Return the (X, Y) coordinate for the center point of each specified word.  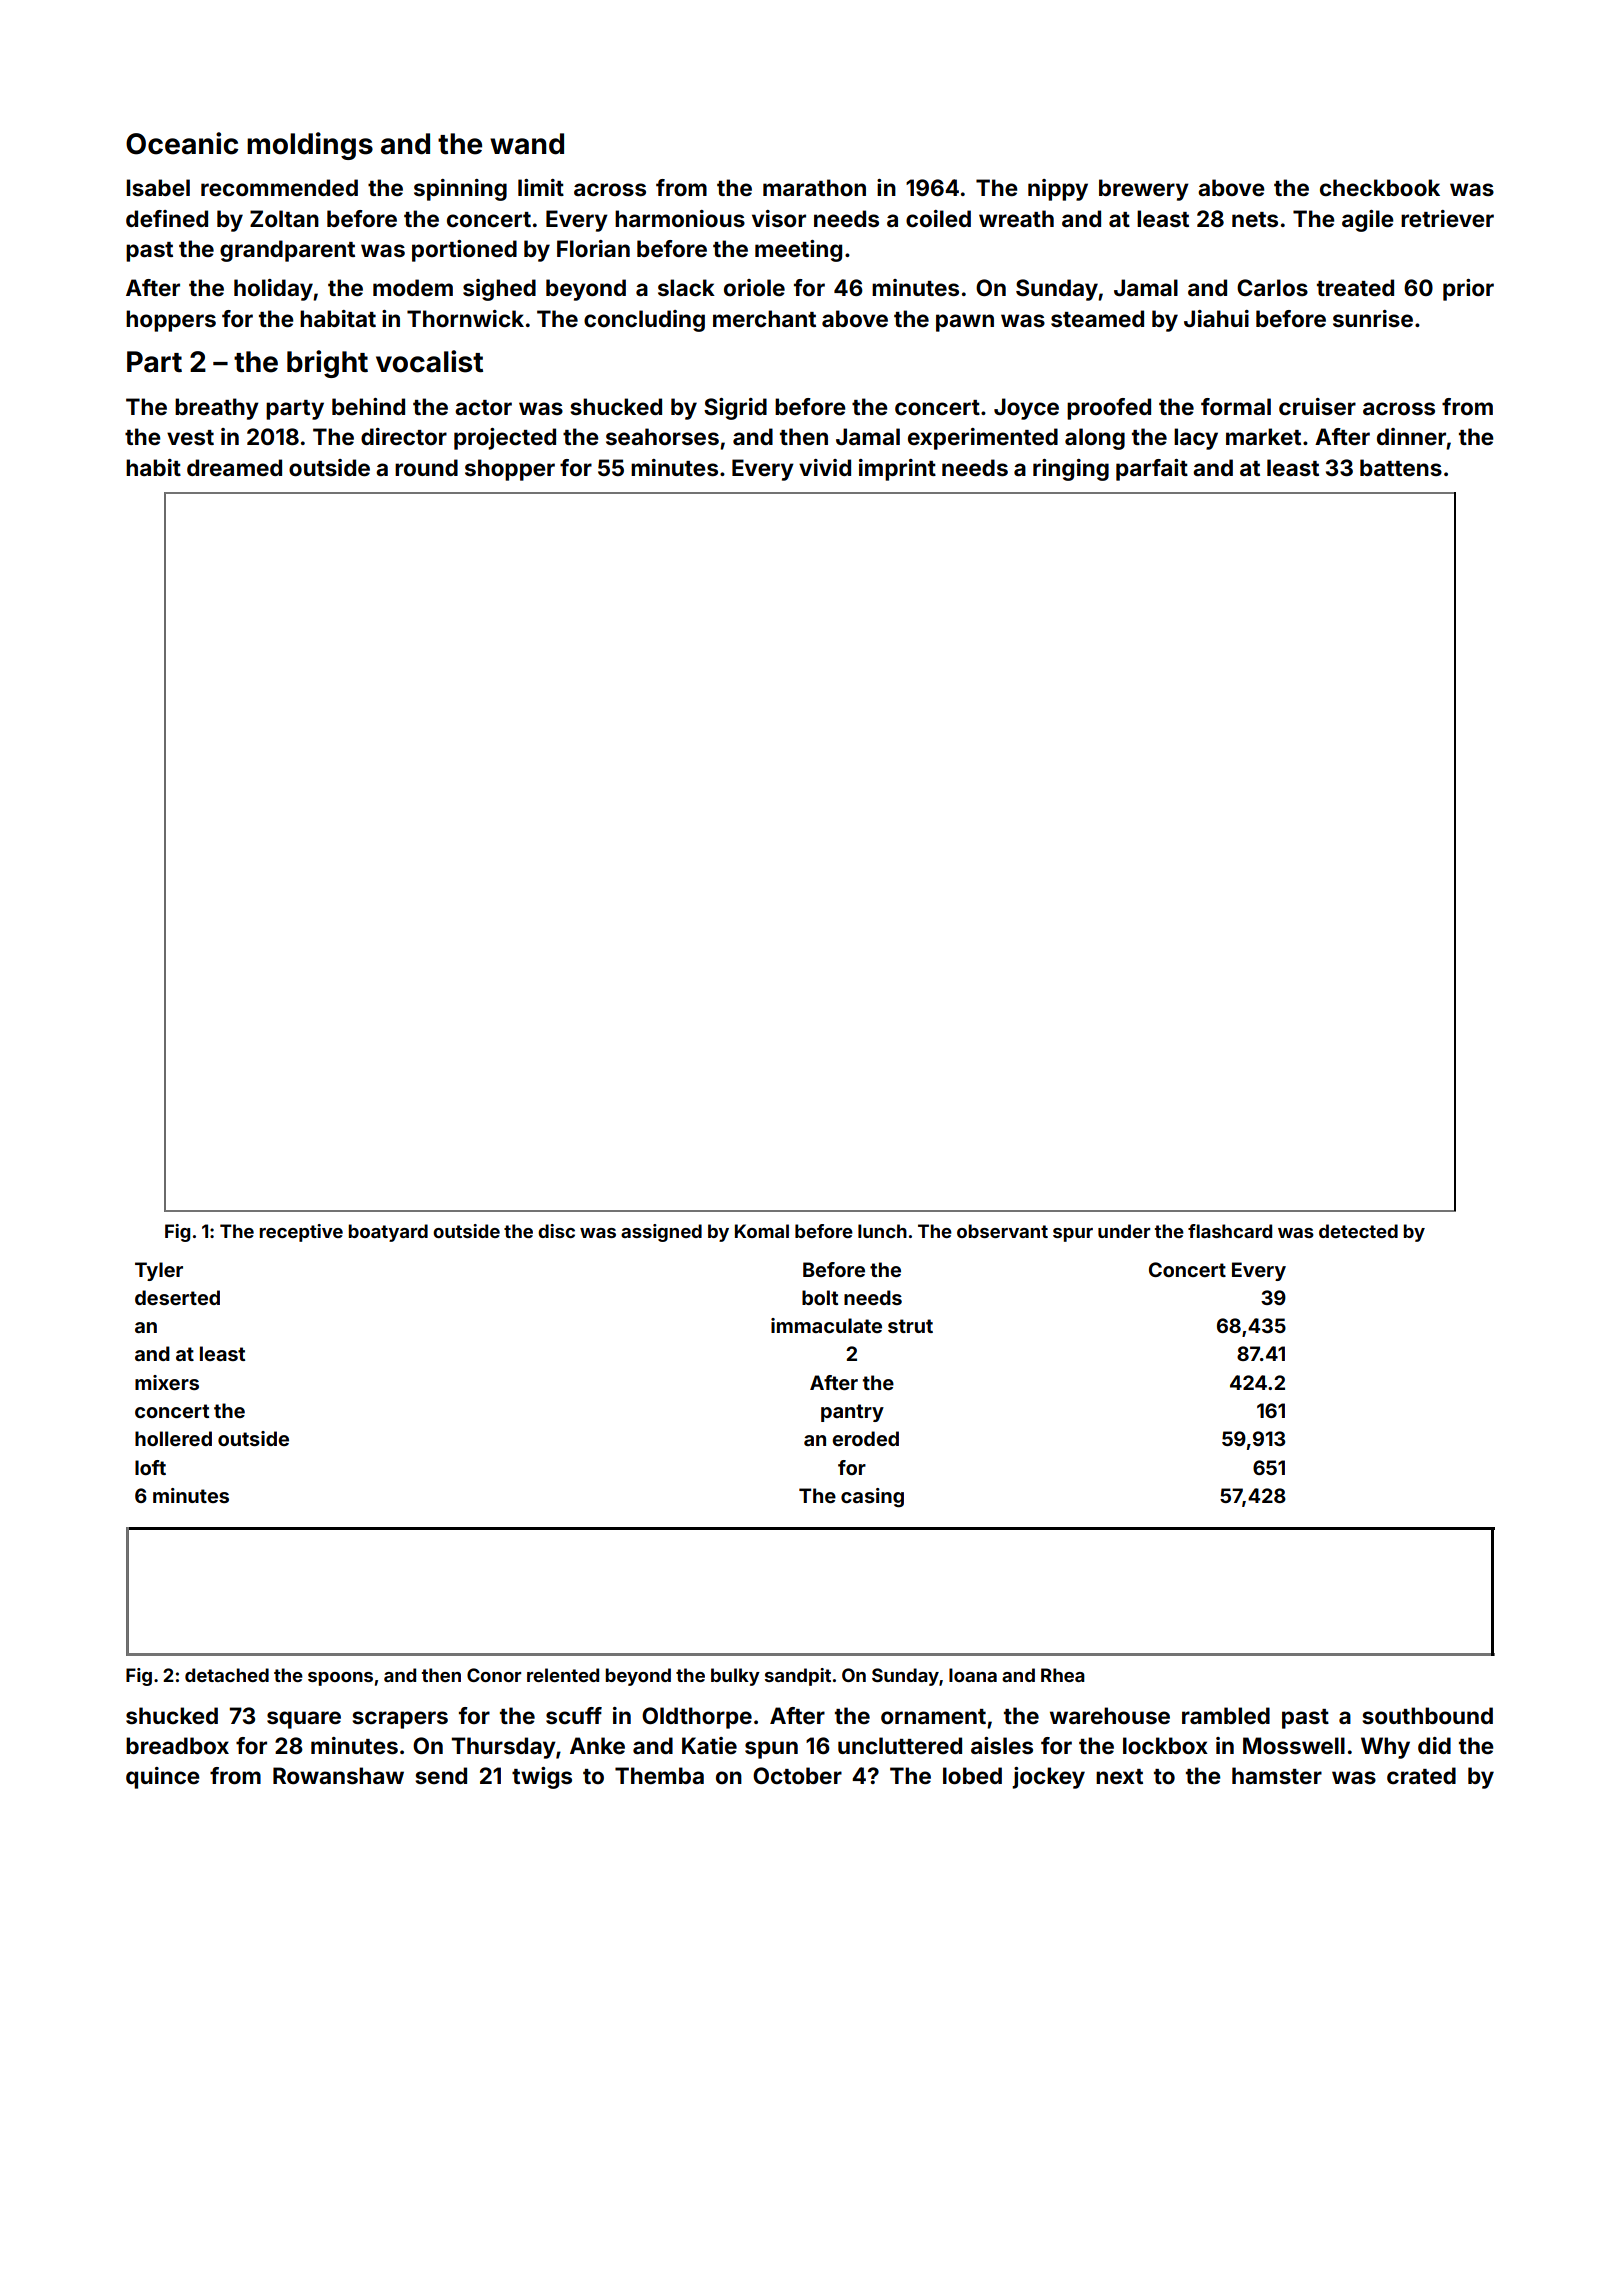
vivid (825, 467)
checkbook (1380, 187)
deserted (177, 1297)
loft (150, 1467)
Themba (659, 1775)
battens (1401, 467)
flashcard (1230, 1231)
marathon (814, 187)
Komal (762, 1231)
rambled (1226, 1715)
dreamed (234, 467)
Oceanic (182, 143)
